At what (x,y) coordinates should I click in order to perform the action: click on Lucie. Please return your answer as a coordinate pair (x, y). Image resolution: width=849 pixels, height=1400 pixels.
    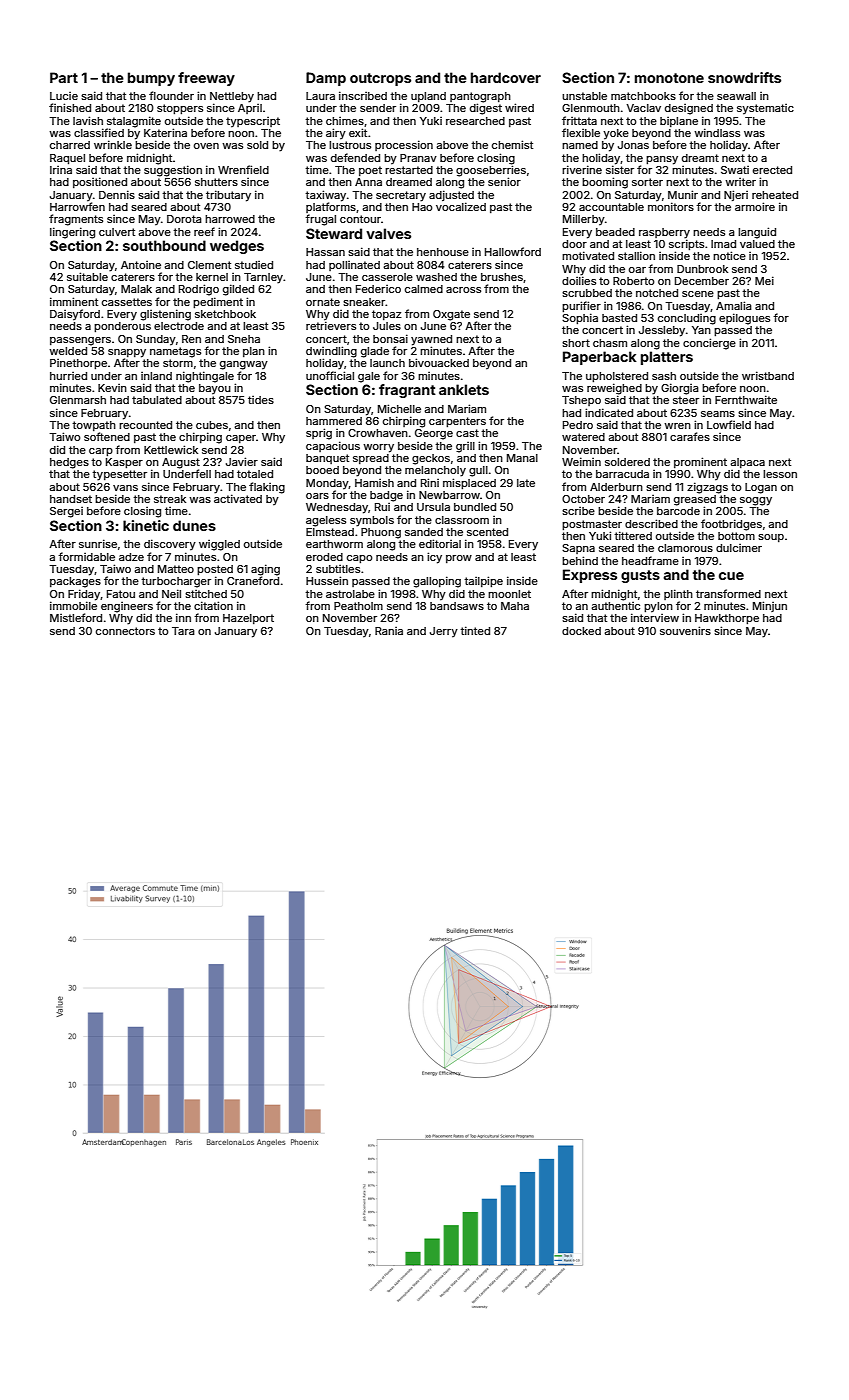
    Looking at the image, I should click on (64, 96).
